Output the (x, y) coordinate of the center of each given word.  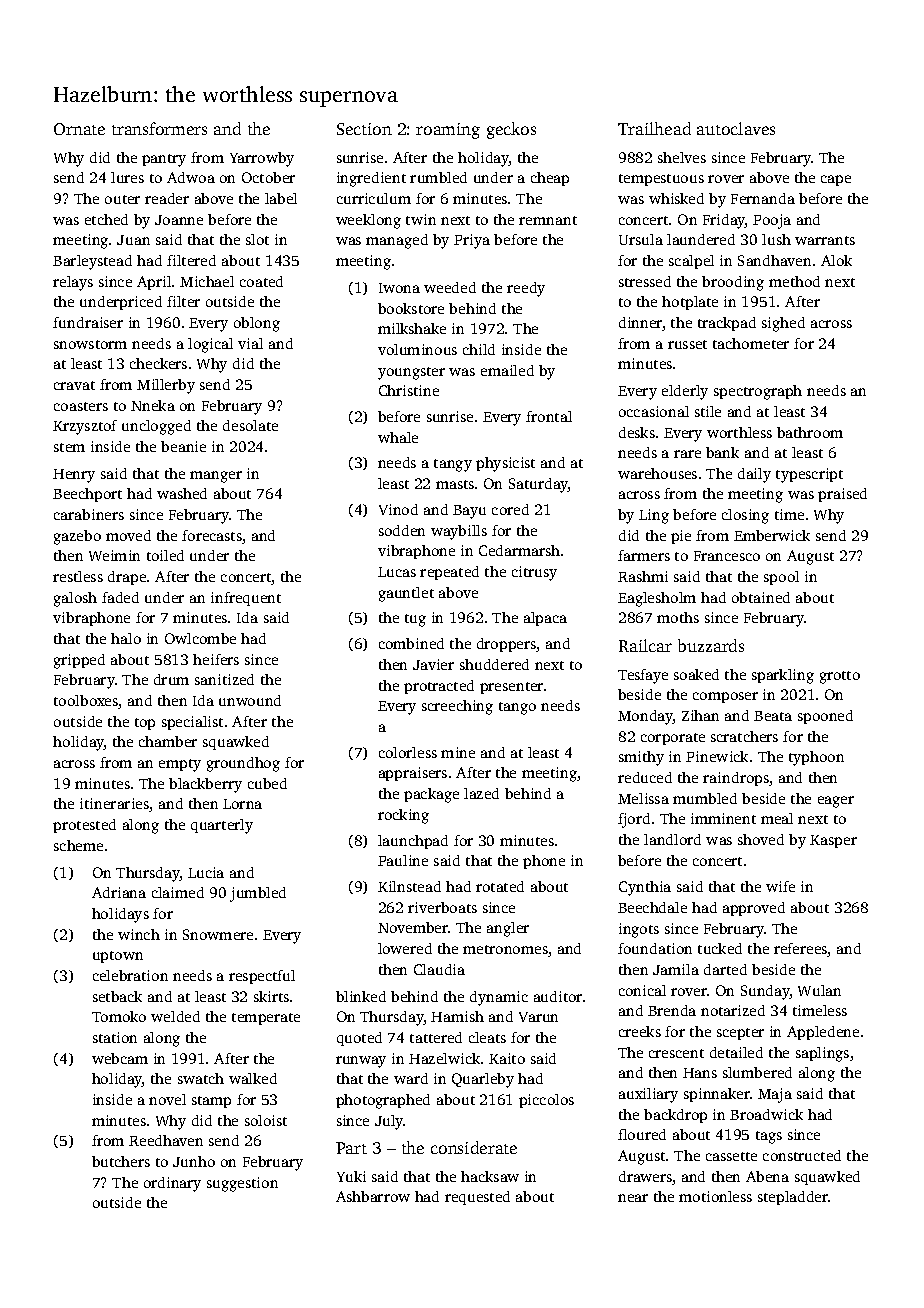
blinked (361, 996)
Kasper (833, 841)
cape (836, 180)
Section (364, 129)
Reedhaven (166, 1140)
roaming (448, 131)
